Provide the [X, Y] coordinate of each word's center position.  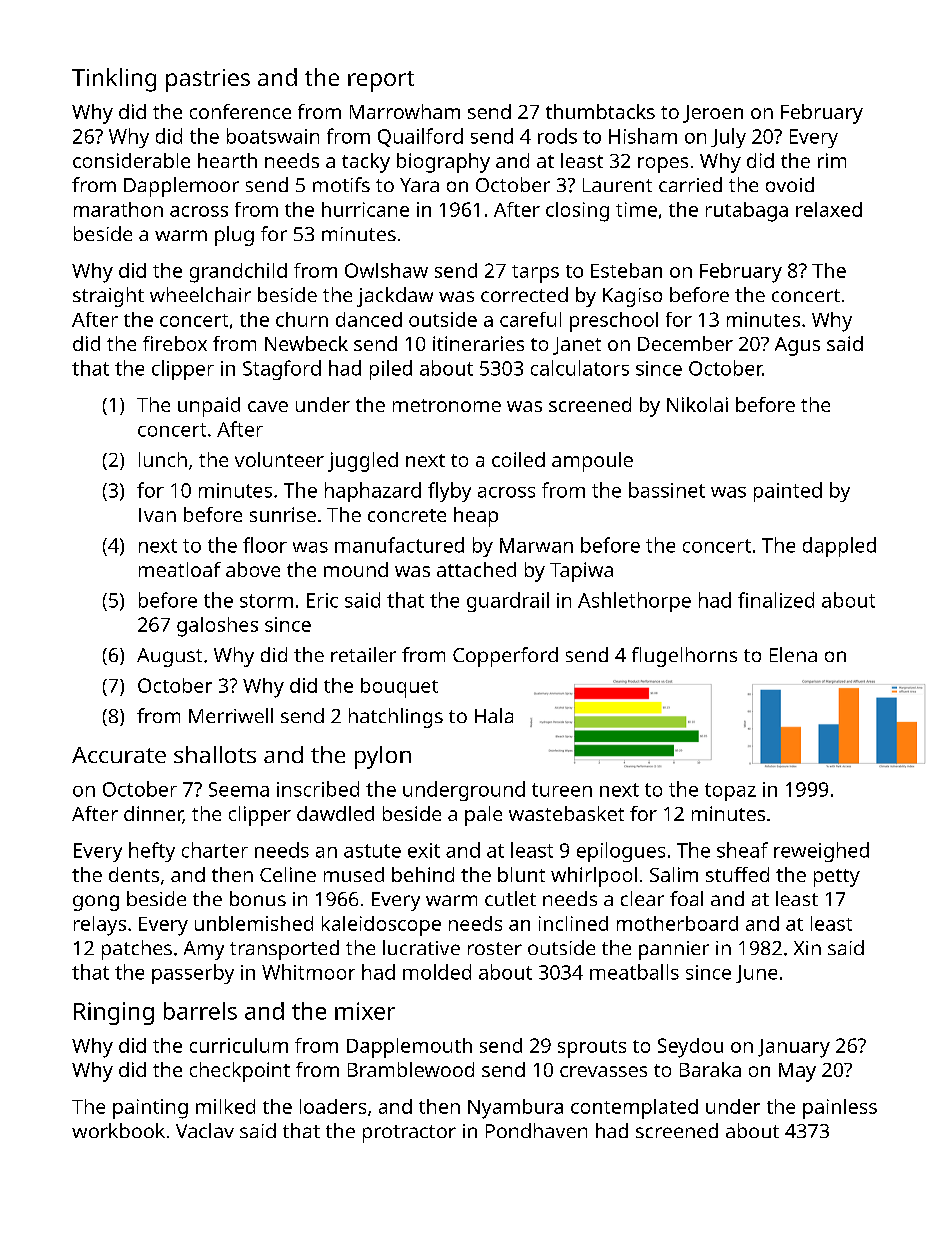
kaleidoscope [381, 926]
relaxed [829, 209]
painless [840, 1109]
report [381, 81]
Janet [577, 346]
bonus [258, 898]
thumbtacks [600, 111]
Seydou [690, 1048]
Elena [793, 654]
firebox [175, 343]
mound [356, 569]
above [253, 569]
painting [150, 1109]
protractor [409, 1134]
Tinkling [114, 80]
